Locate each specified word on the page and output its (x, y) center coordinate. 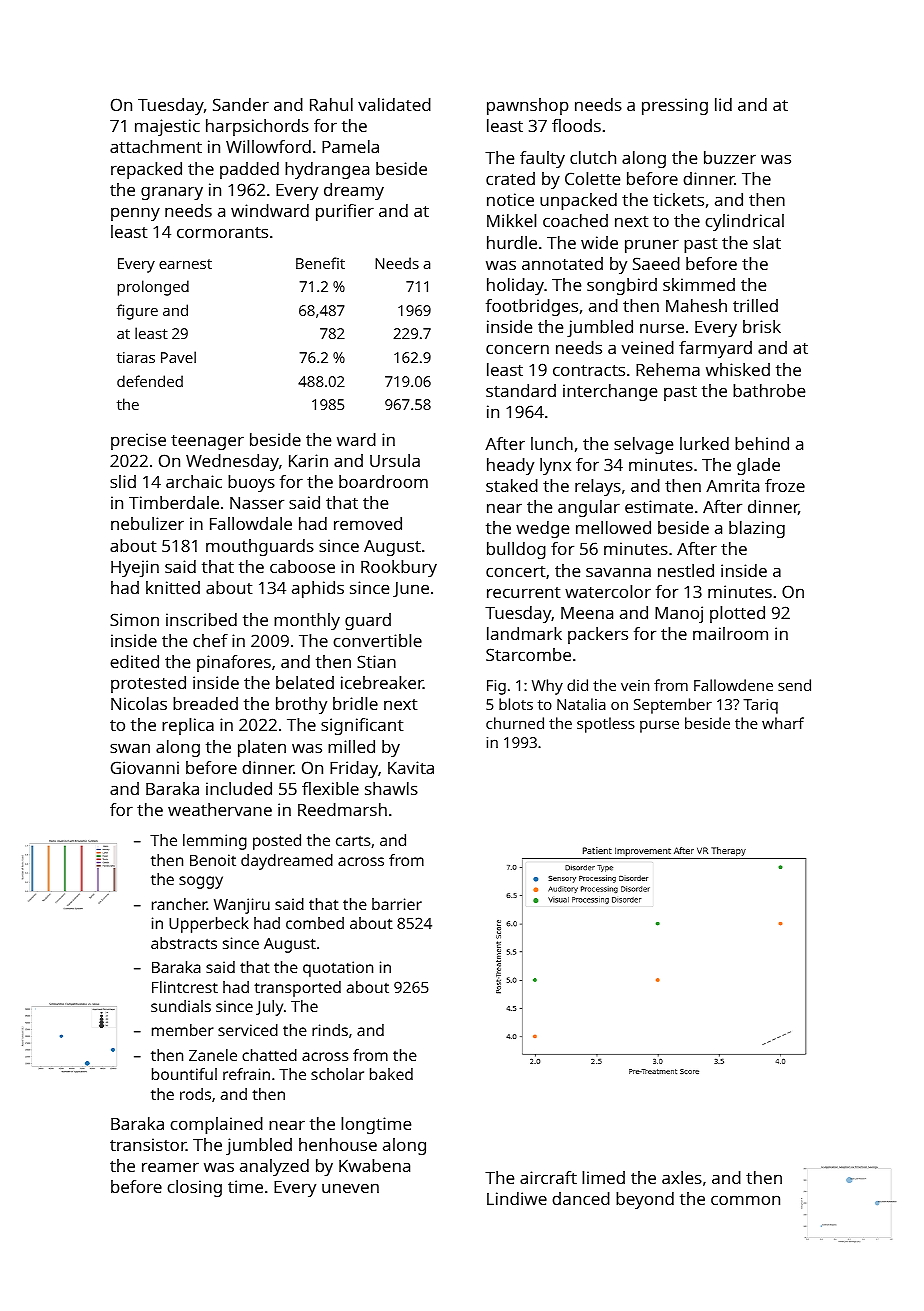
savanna (618, 572)
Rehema (668, 369)
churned (515, 723)
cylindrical (744, 222)
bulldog (516, 550)
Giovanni (145, 767)
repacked (146, 170)
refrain (246, 1074)
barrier (397, 904)
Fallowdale (251, 523)
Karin (308, 460)
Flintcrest (185, 987)
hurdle (512, 242)
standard (521, 390)
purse (659, 726)
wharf (783, 723)
